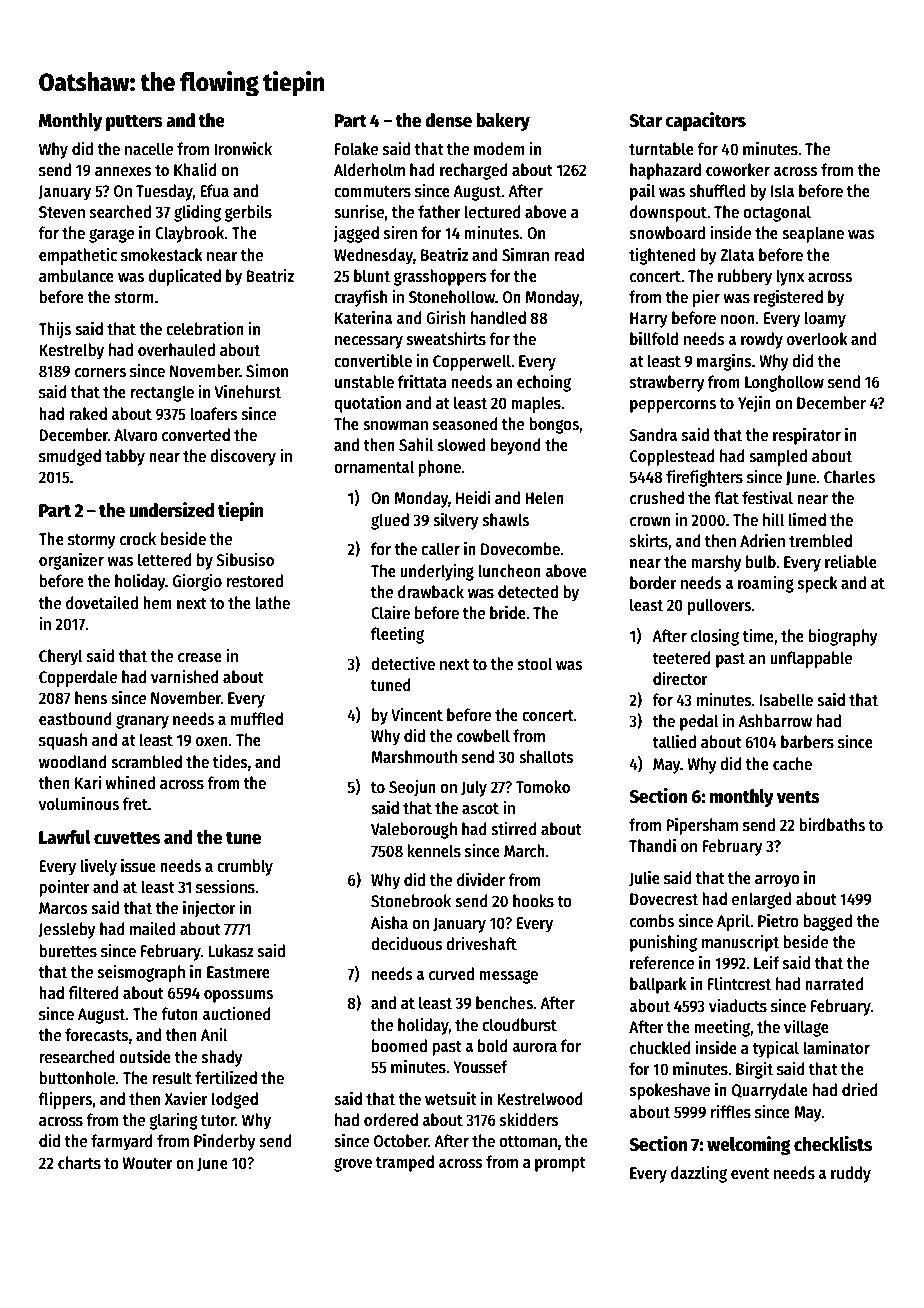 The width and height of the document is (924, 1308). I want to click on riffles, so click(731, 1112).
